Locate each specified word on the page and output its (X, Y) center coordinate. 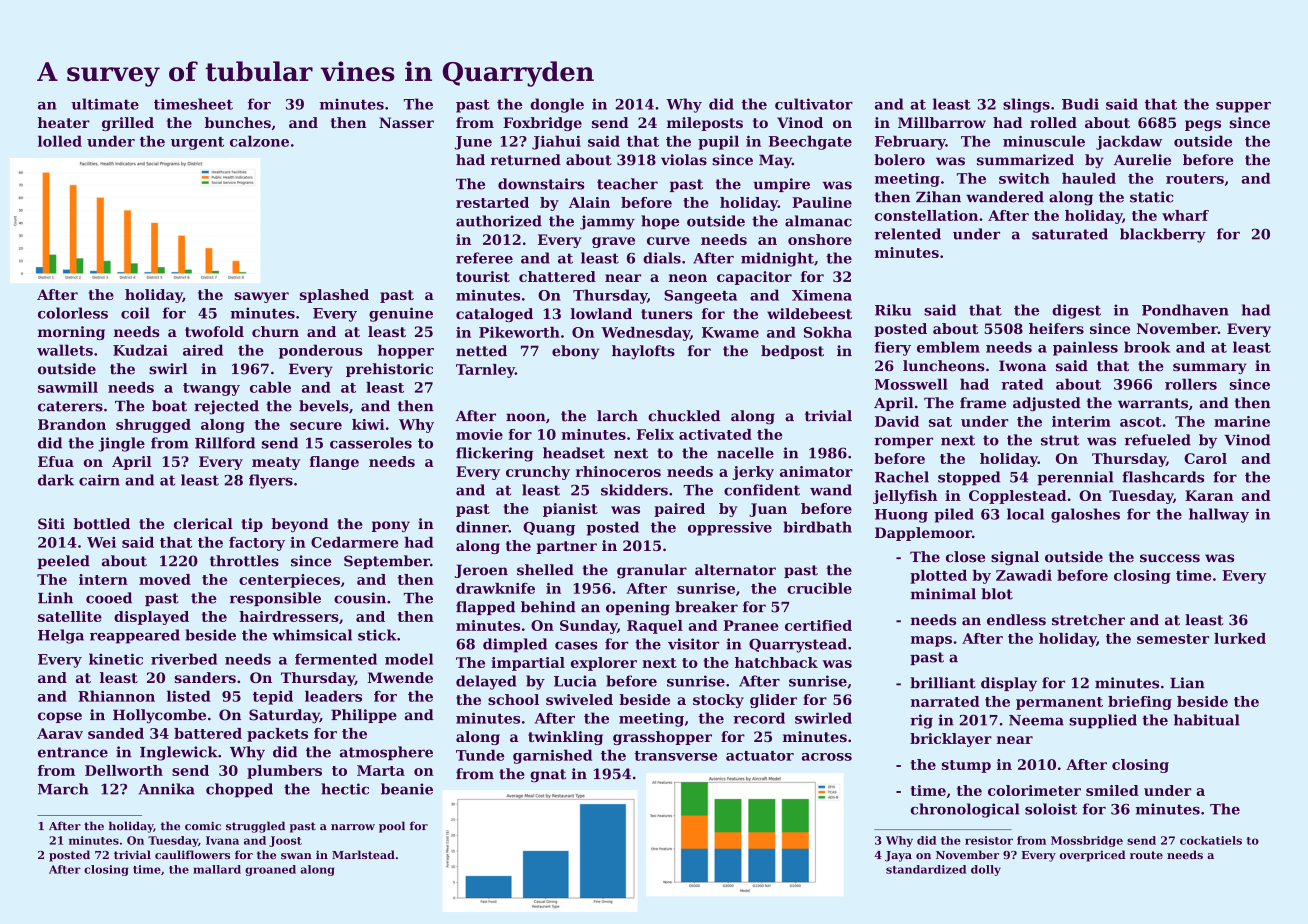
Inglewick (179, 753)
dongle (557, 105)
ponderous (320, 351)
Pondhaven (1185, 310)
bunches (238, 122)
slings (1026, 105)
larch (617, 416)
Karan (1209, 495)
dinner (482, 527)
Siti (51, 524)
